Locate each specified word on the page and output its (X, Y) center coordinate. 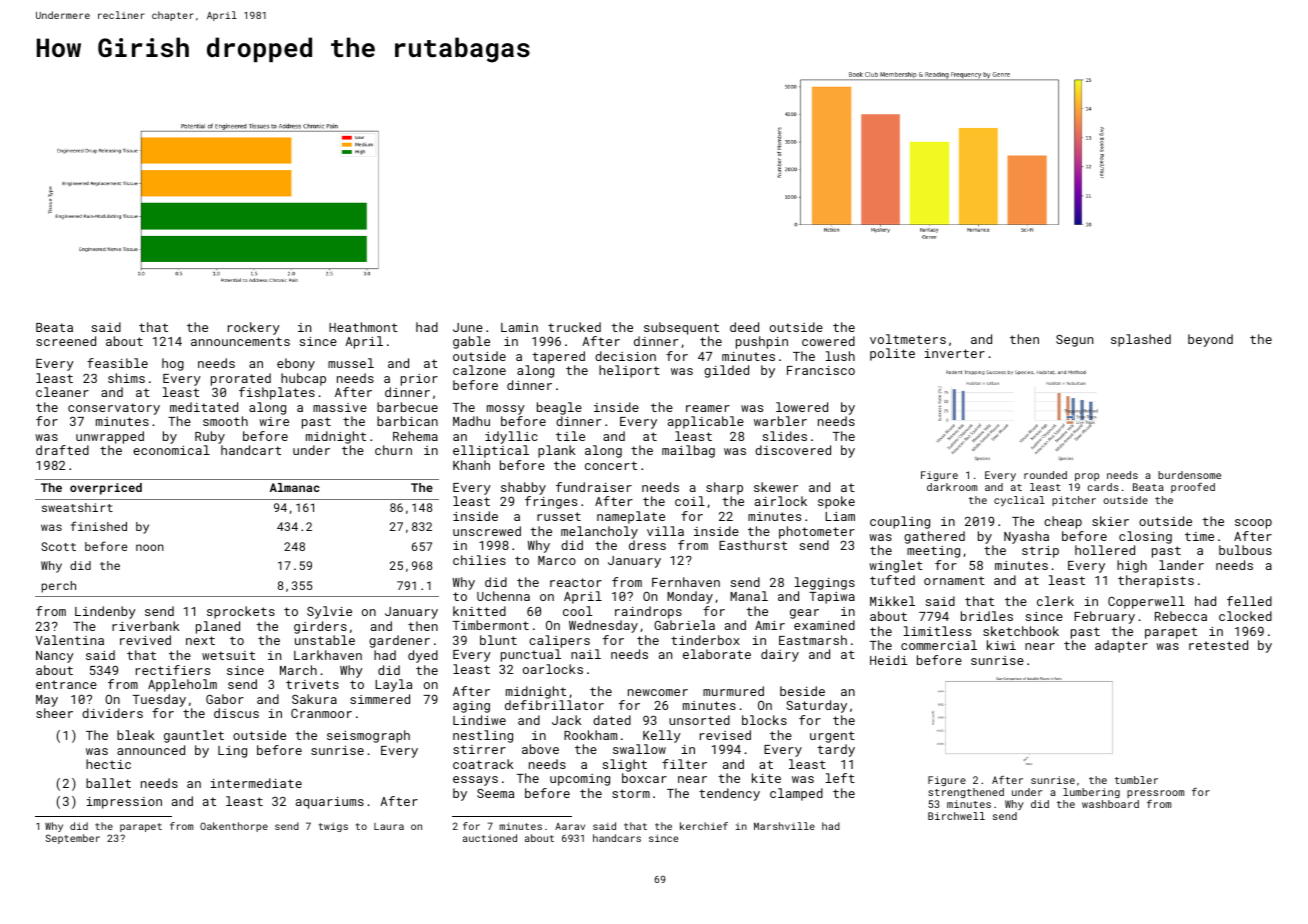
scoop (1253, 524)
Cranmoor (321, 713)
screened (66, 341)
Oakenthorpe (234, 827)
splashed (1141, 340)
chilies (479, 560)
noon (150, 547)
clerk (1055, 601)
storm (631, 793)
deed (744, 327)
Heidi (888, 660)
